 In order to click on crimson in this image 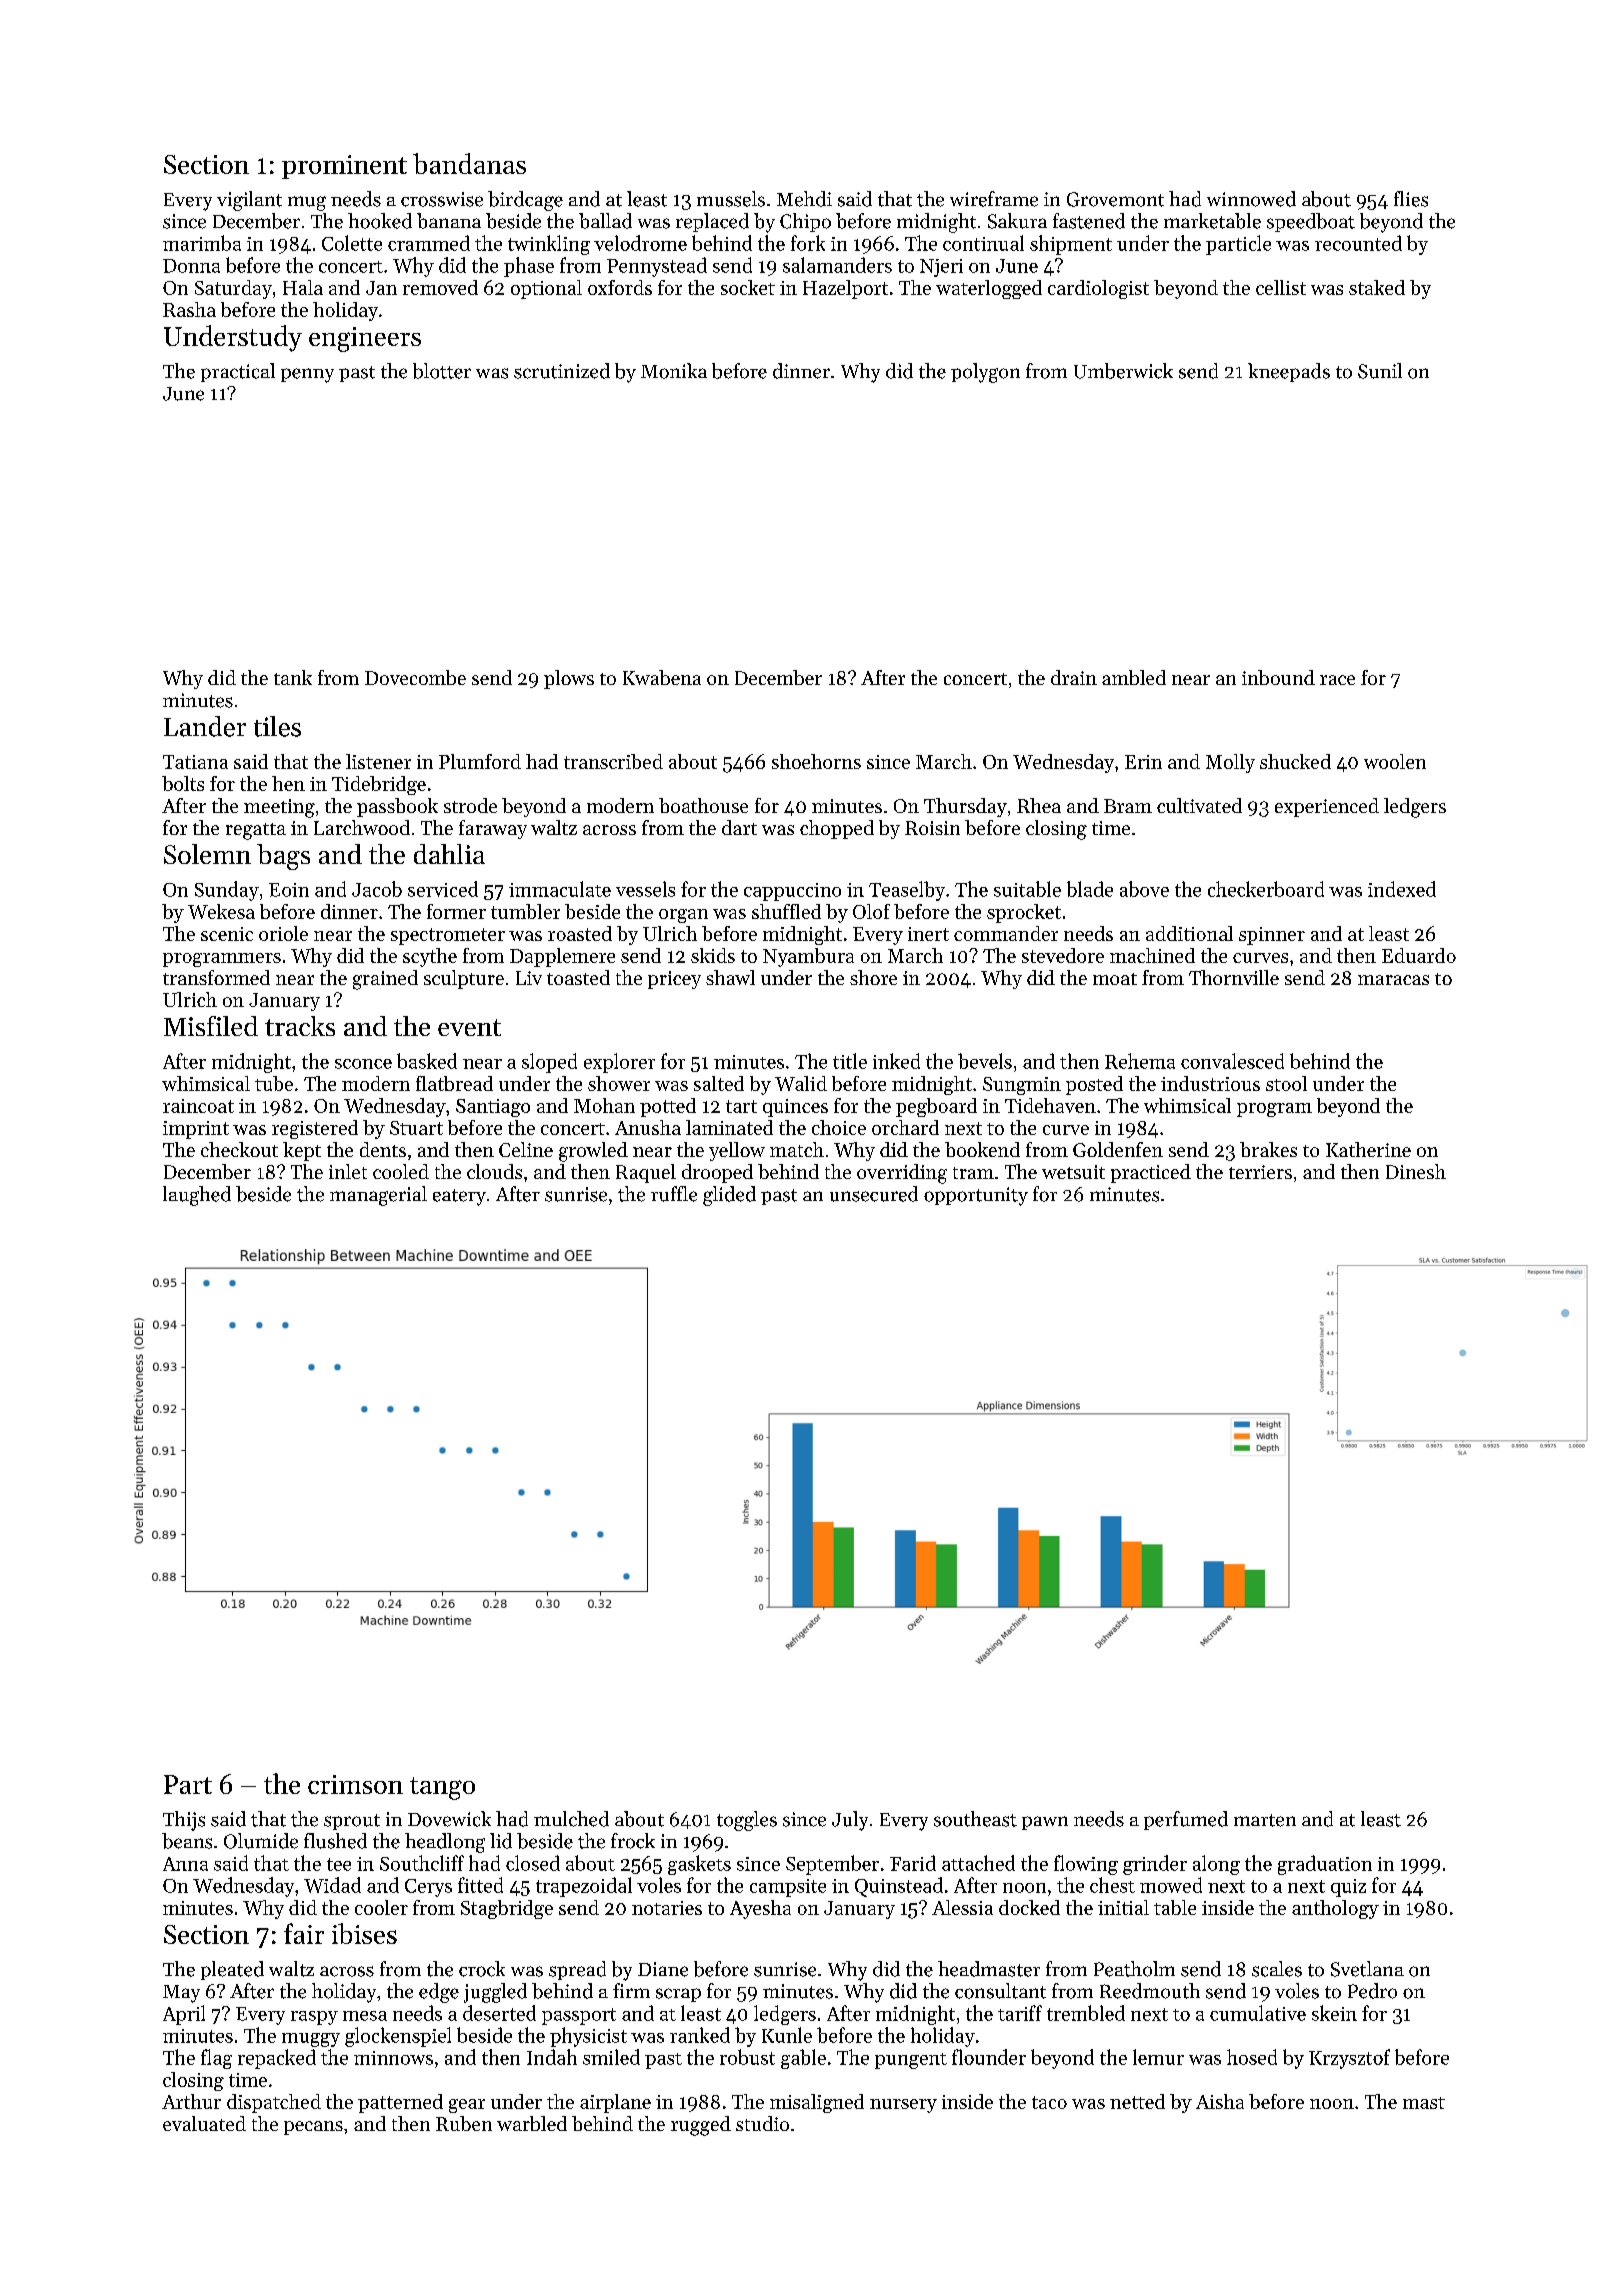, I will do `click(355, 1784)`.
